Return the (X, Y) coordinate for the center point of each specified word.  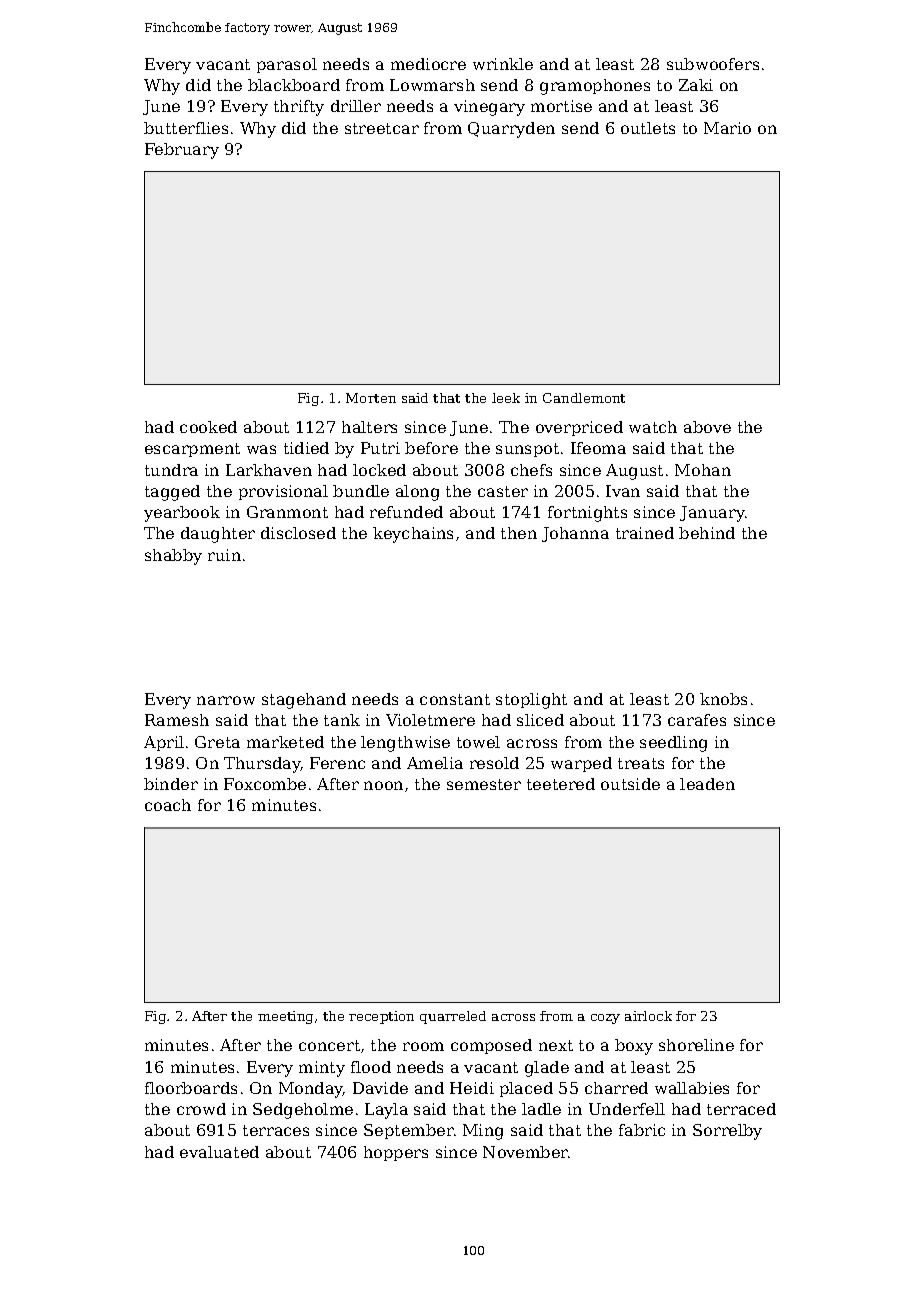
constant (455, 699)
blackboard (294, 85)
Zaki (696, 85)
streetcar (382, 128)
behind (707, 533)
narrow (226, 700)
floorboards (191, 1088)
